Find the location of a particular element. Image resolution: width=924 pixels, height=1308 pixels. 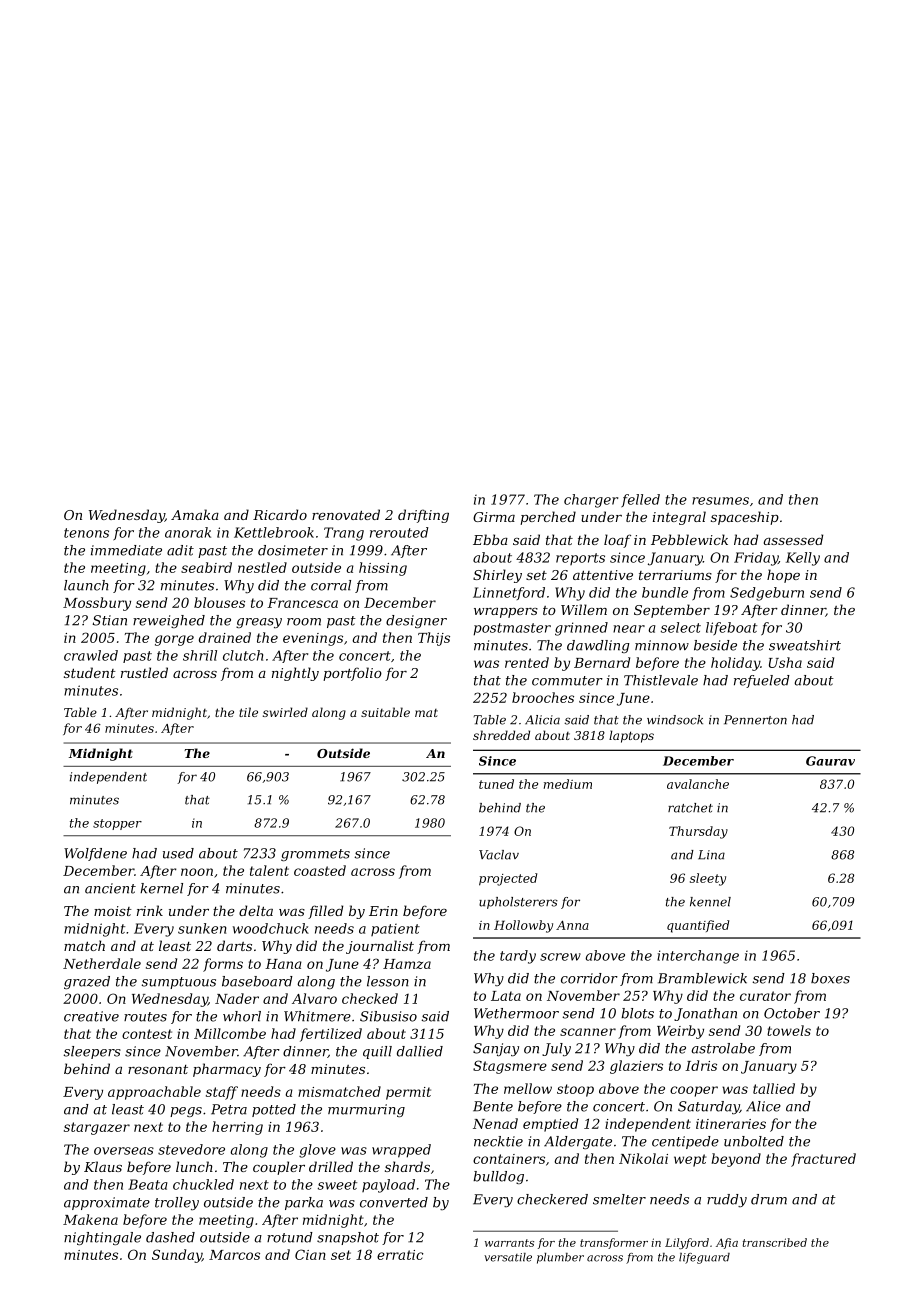

Lata is located at coordinates (506, 996).
